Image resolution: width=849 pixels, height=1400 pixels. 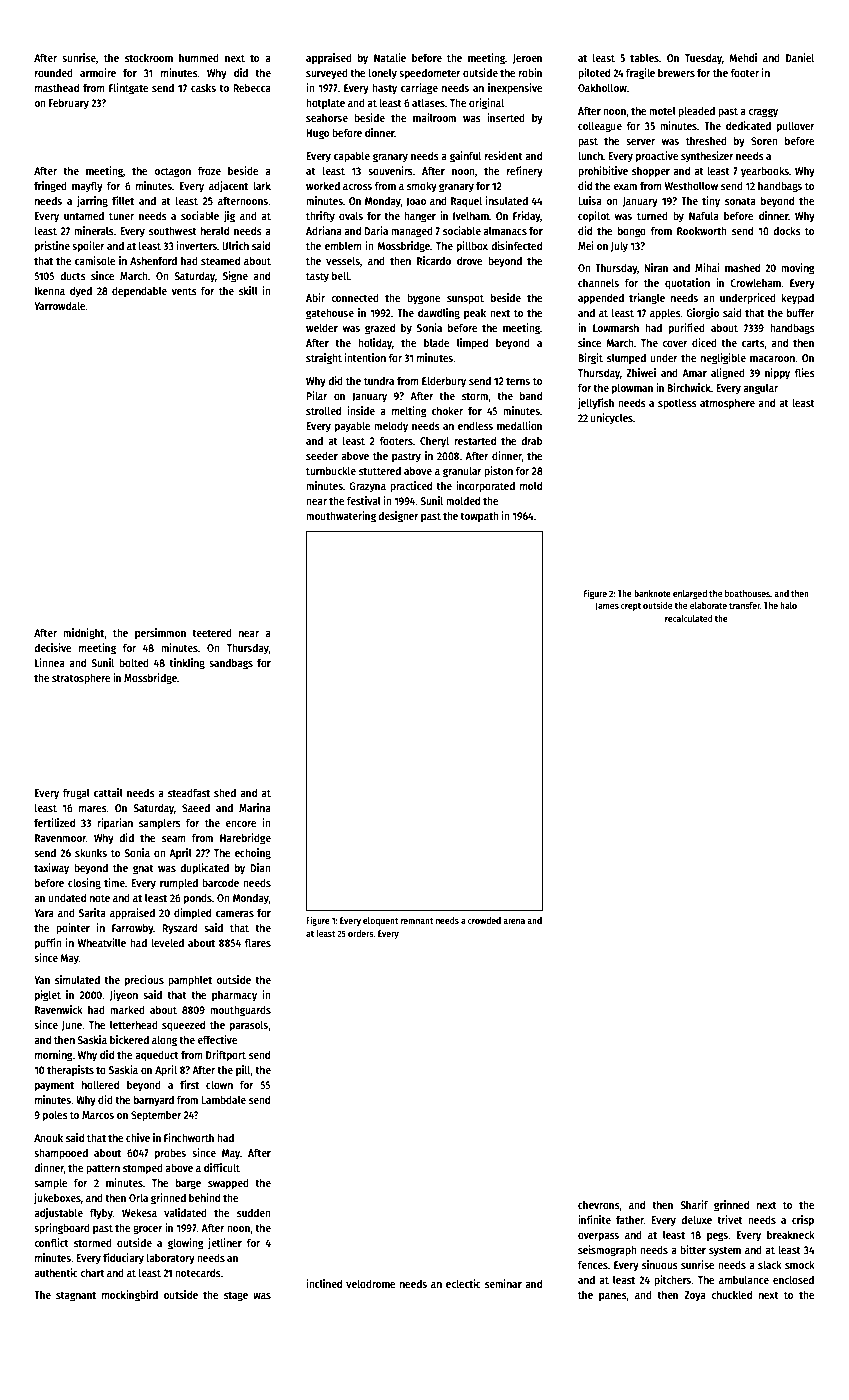 What do you see at coordinates (84, 215) in the image?
I see `untamed` at bounding box center [84, 215].
